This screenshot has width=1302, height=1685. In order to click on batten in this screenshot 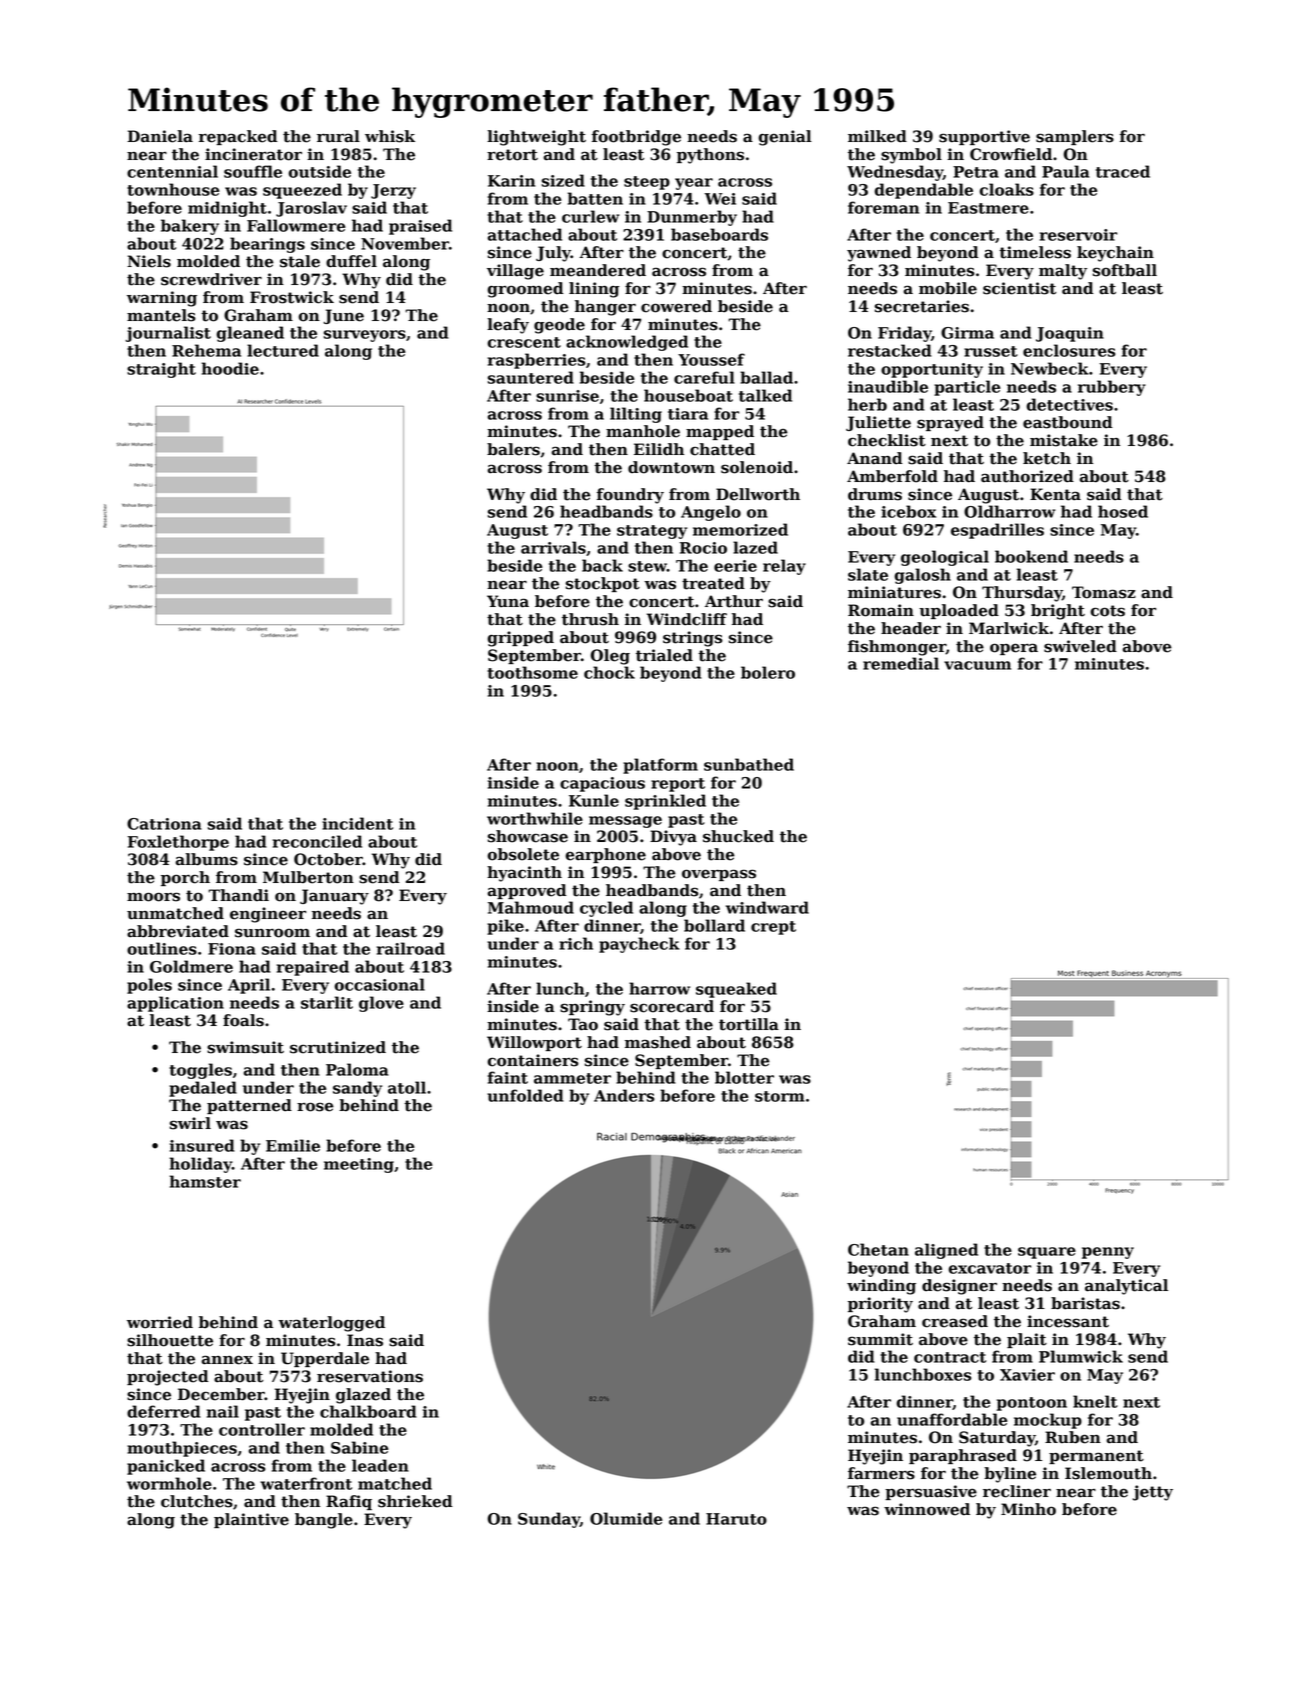, I will do `click(595, 198)`.
